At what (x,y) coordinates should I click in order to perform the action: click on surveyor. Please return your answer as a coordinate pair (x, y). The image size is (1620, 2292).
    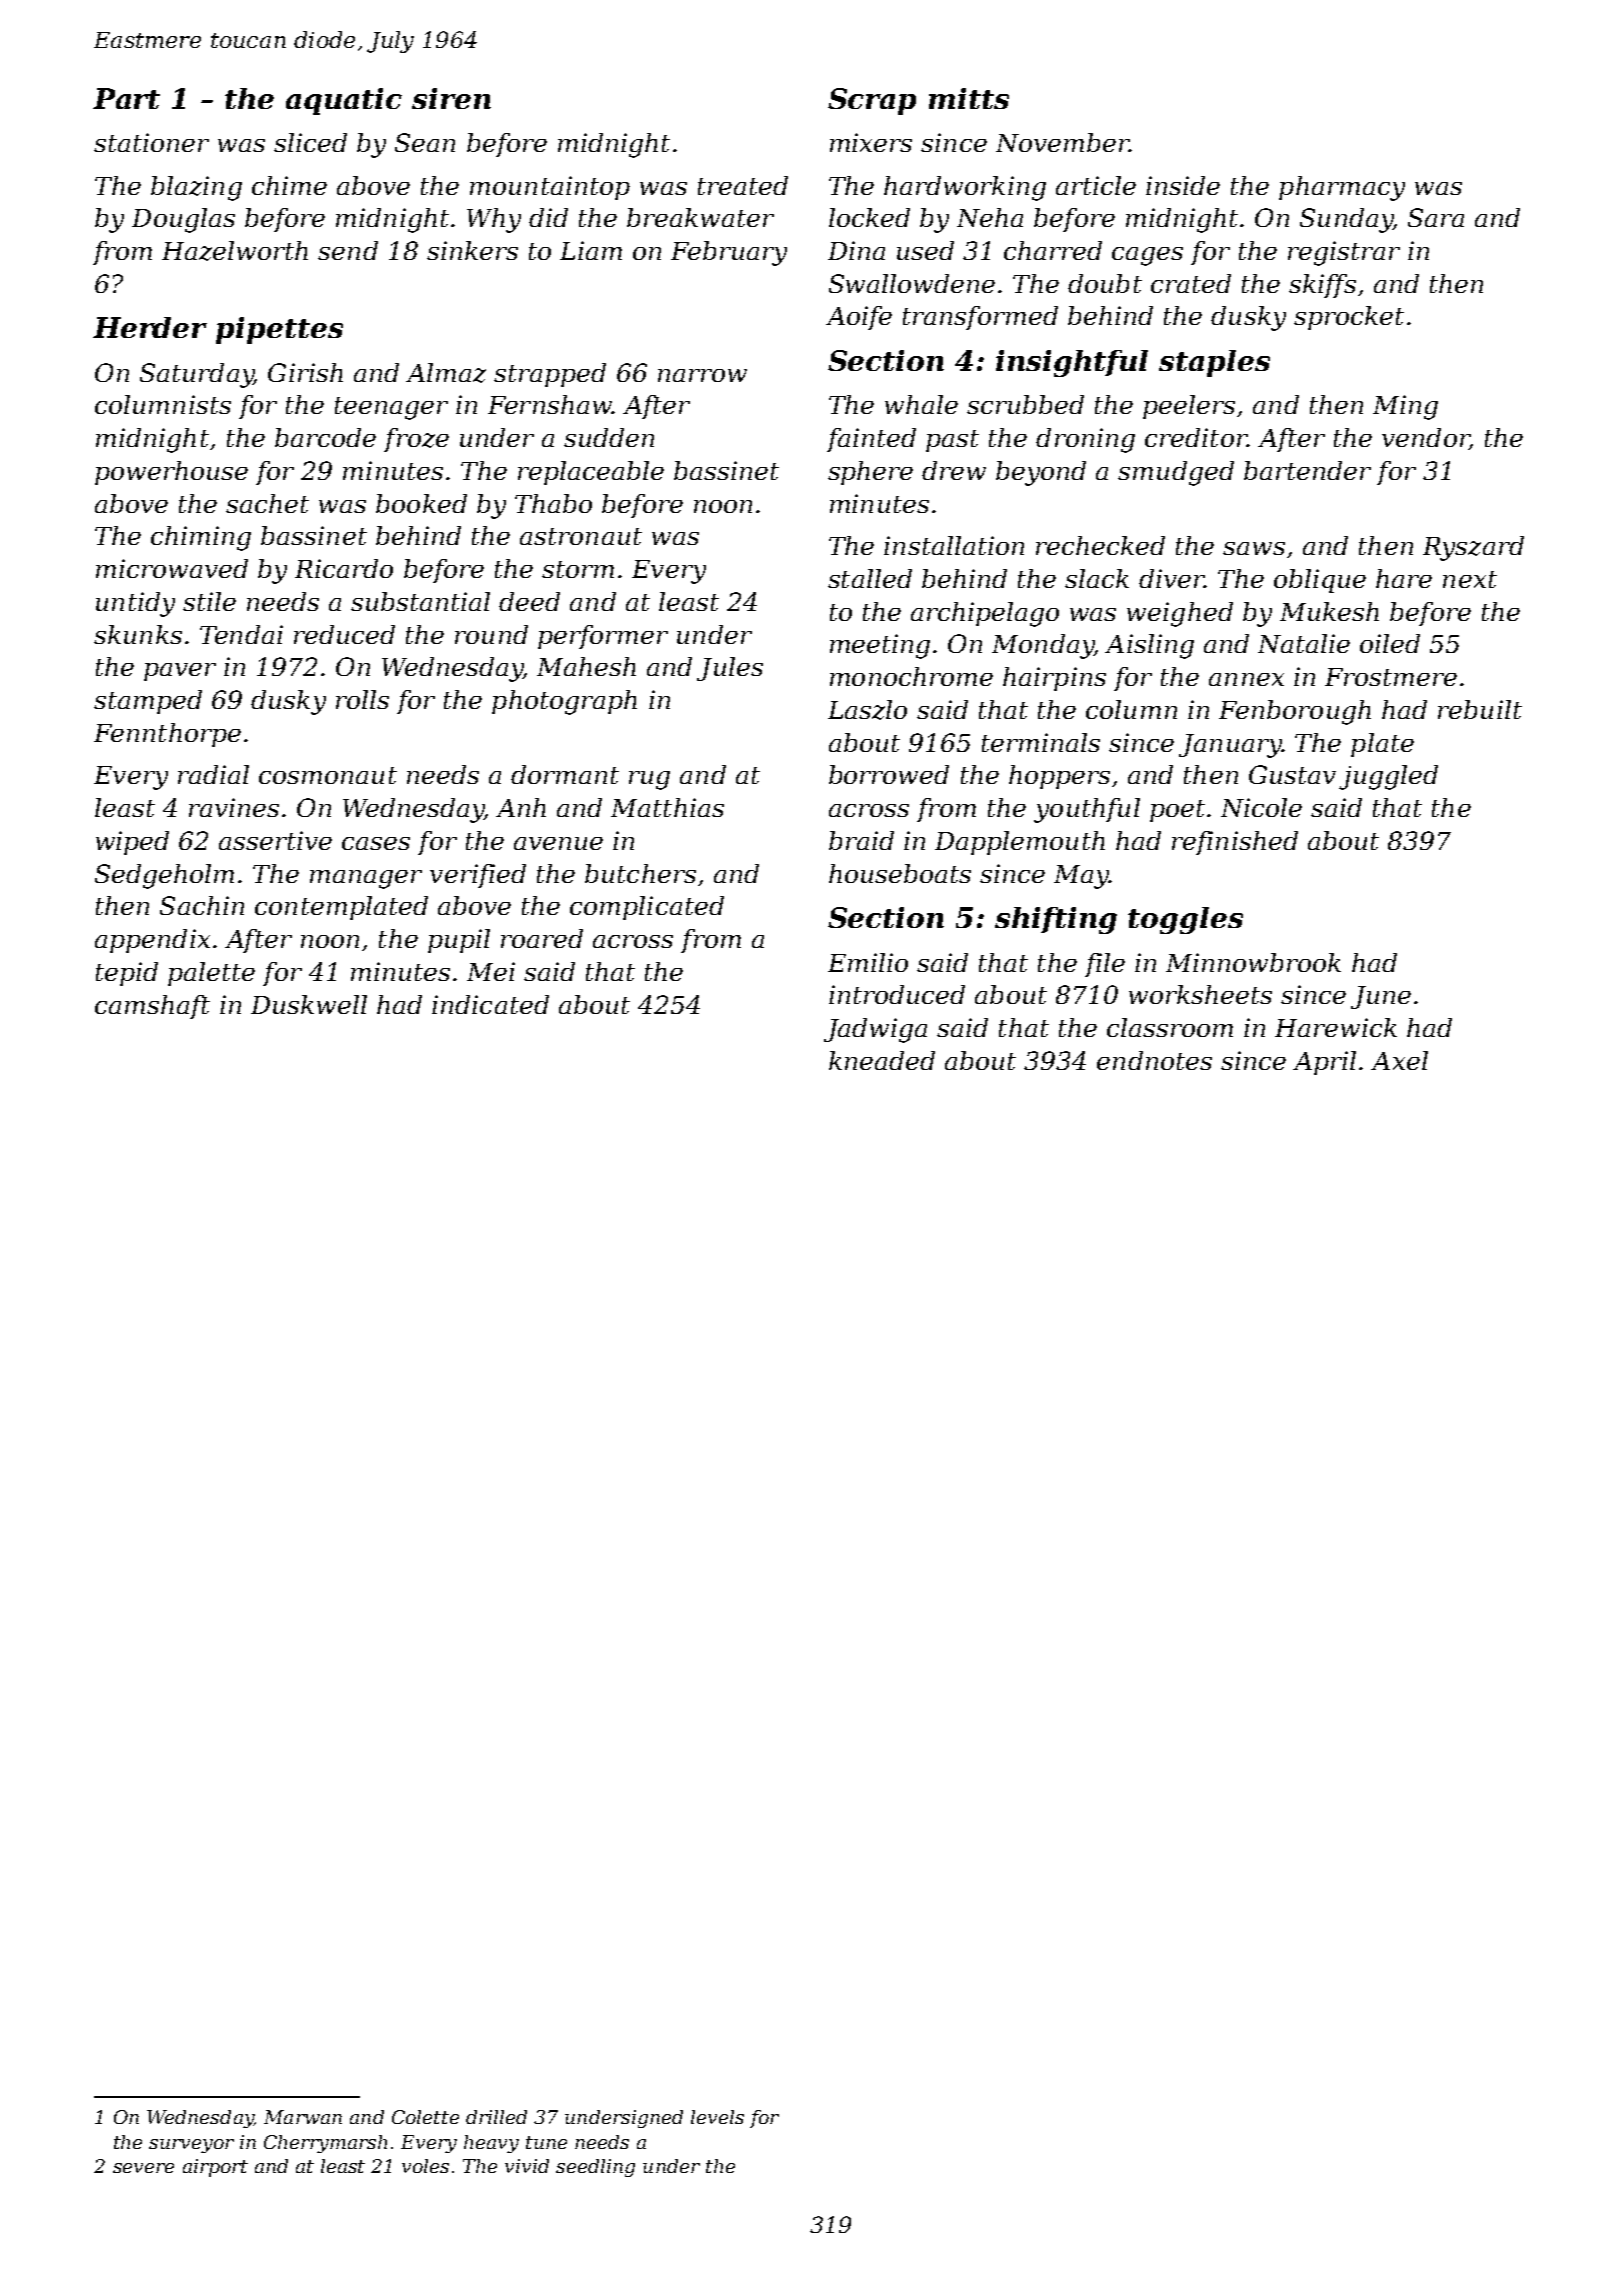
    Looking at the image, I should click on (191, 2146).
